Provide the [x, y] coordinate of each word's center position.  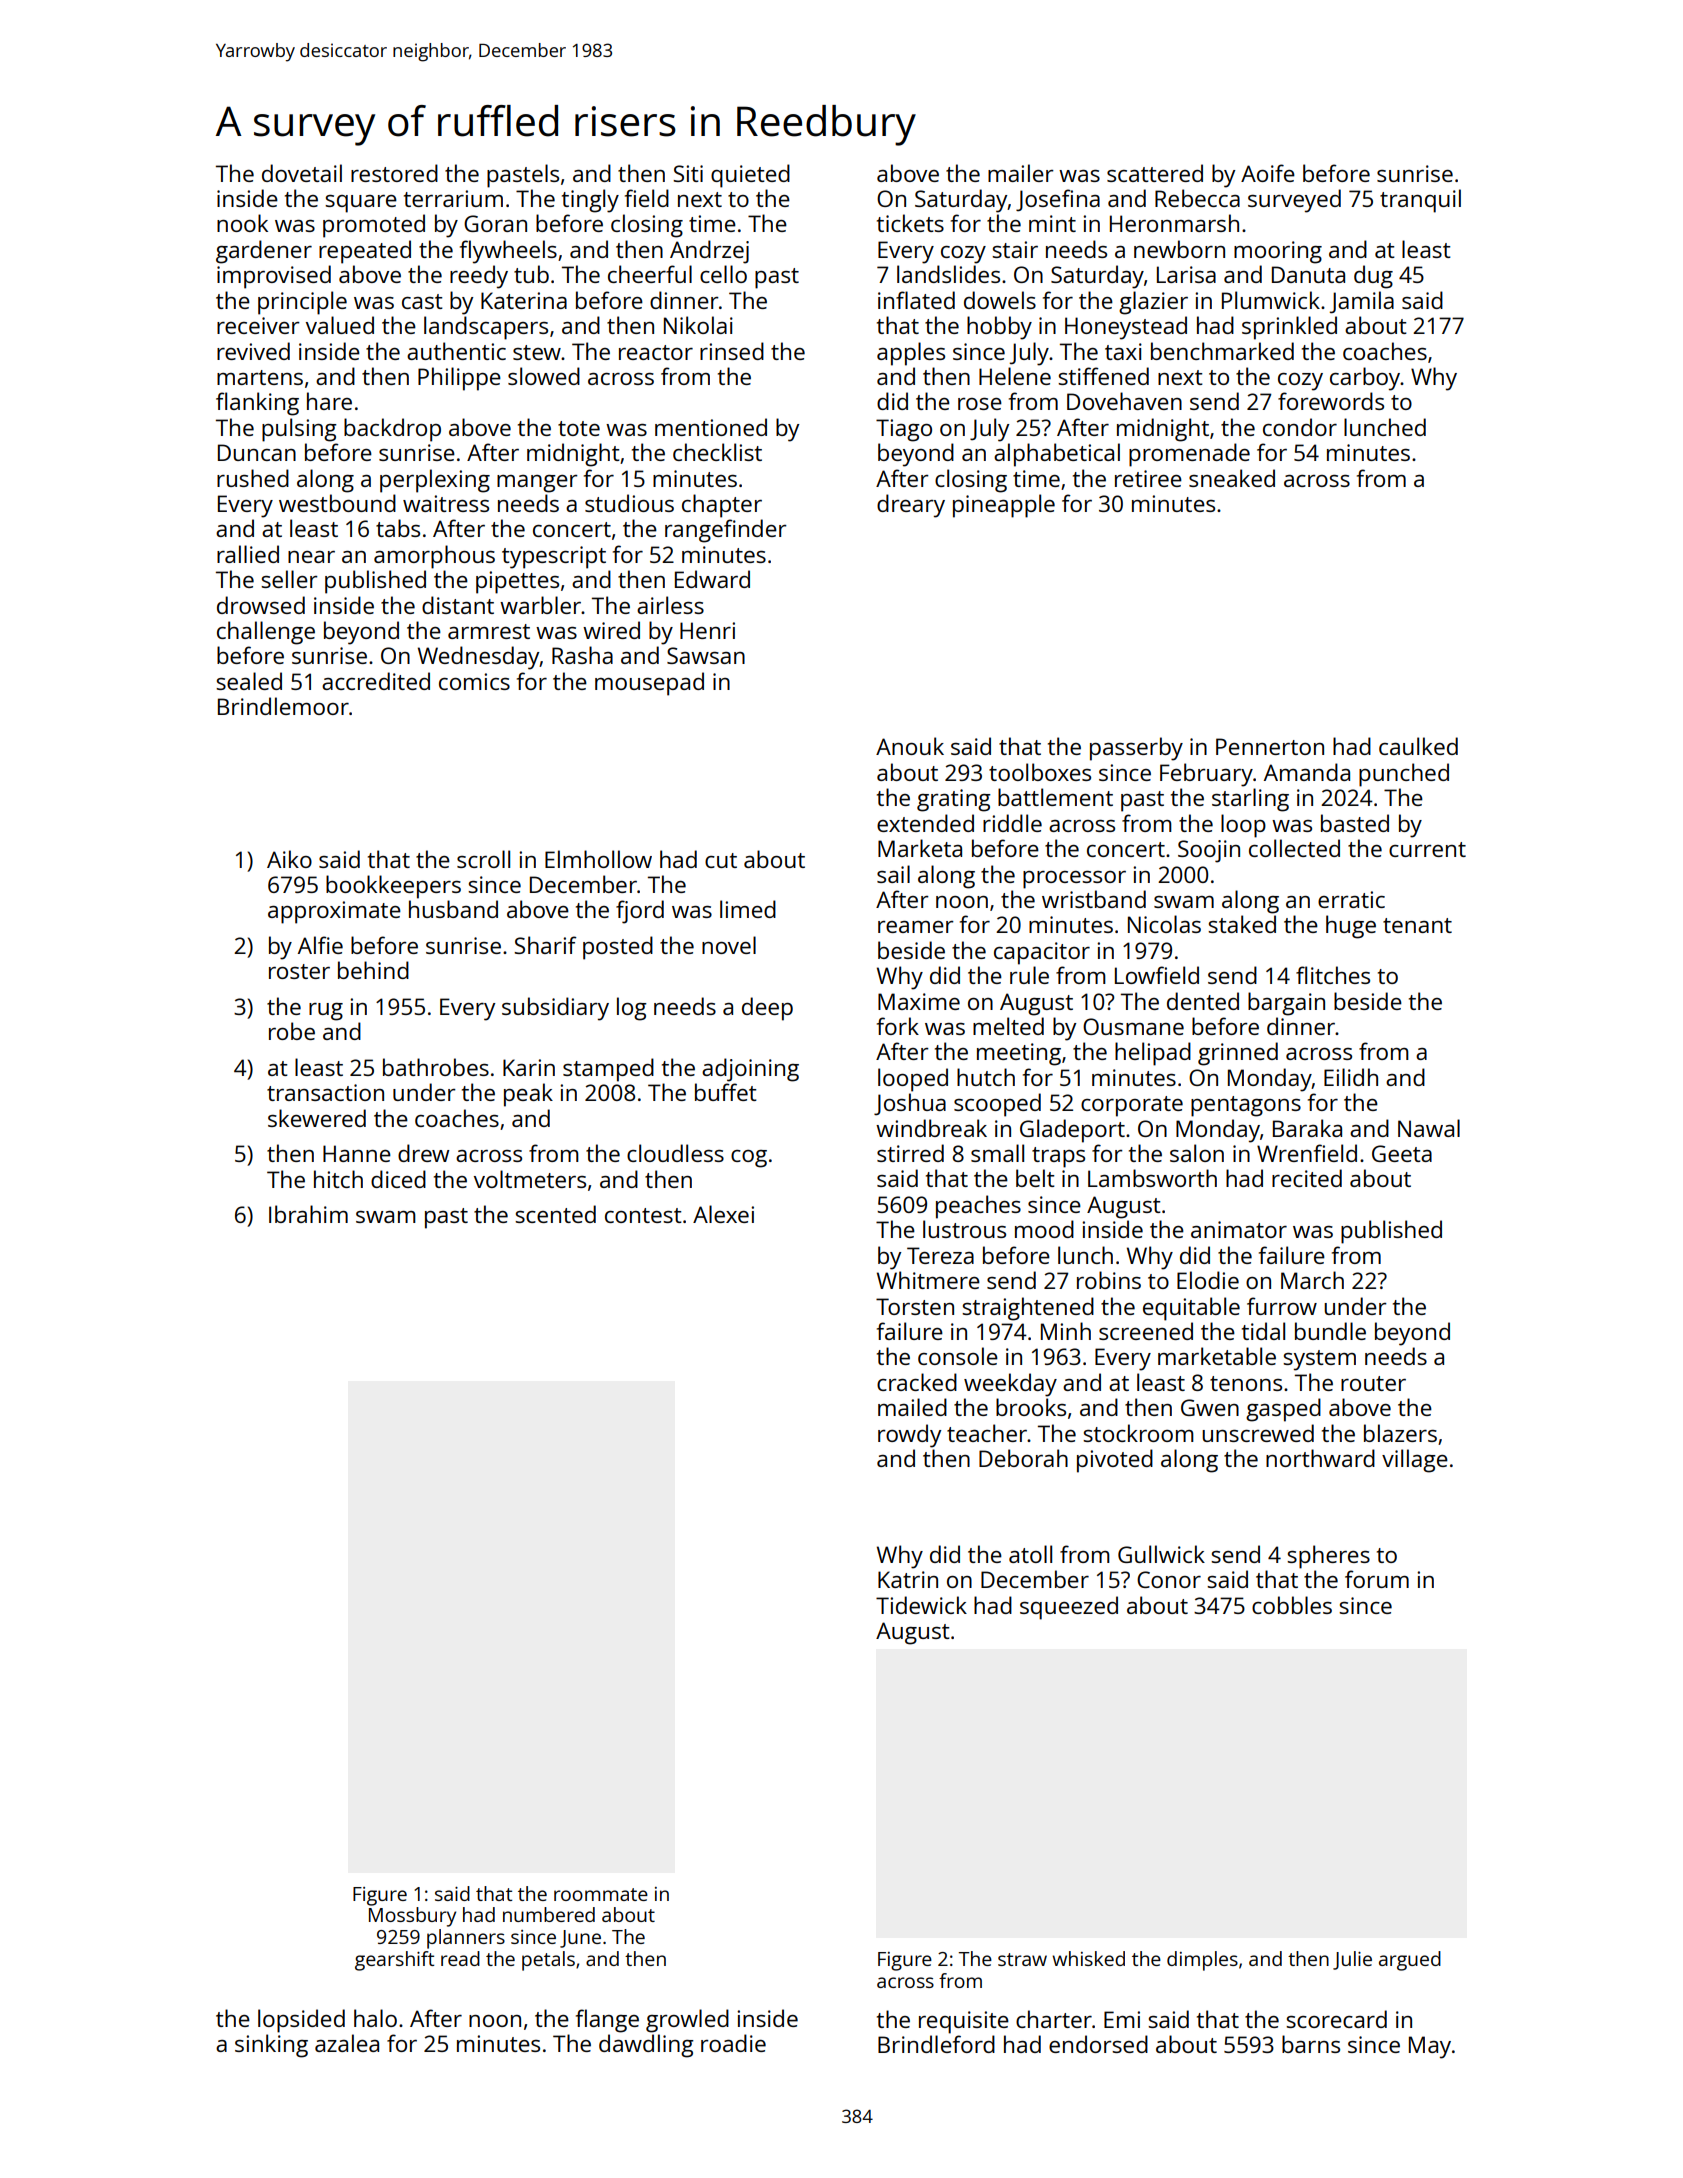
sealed [249, 681]
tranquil [1420, 201]
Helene [1015, 376]
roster [299, 971]
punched [1404, 775]
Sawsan [706, 655]
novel [729, 945]
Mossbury [412, 1917]
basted [1355, 823]
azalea [347, 2043]
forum [1377, 1579]
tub [531, 274]
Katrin [908, 1579]
